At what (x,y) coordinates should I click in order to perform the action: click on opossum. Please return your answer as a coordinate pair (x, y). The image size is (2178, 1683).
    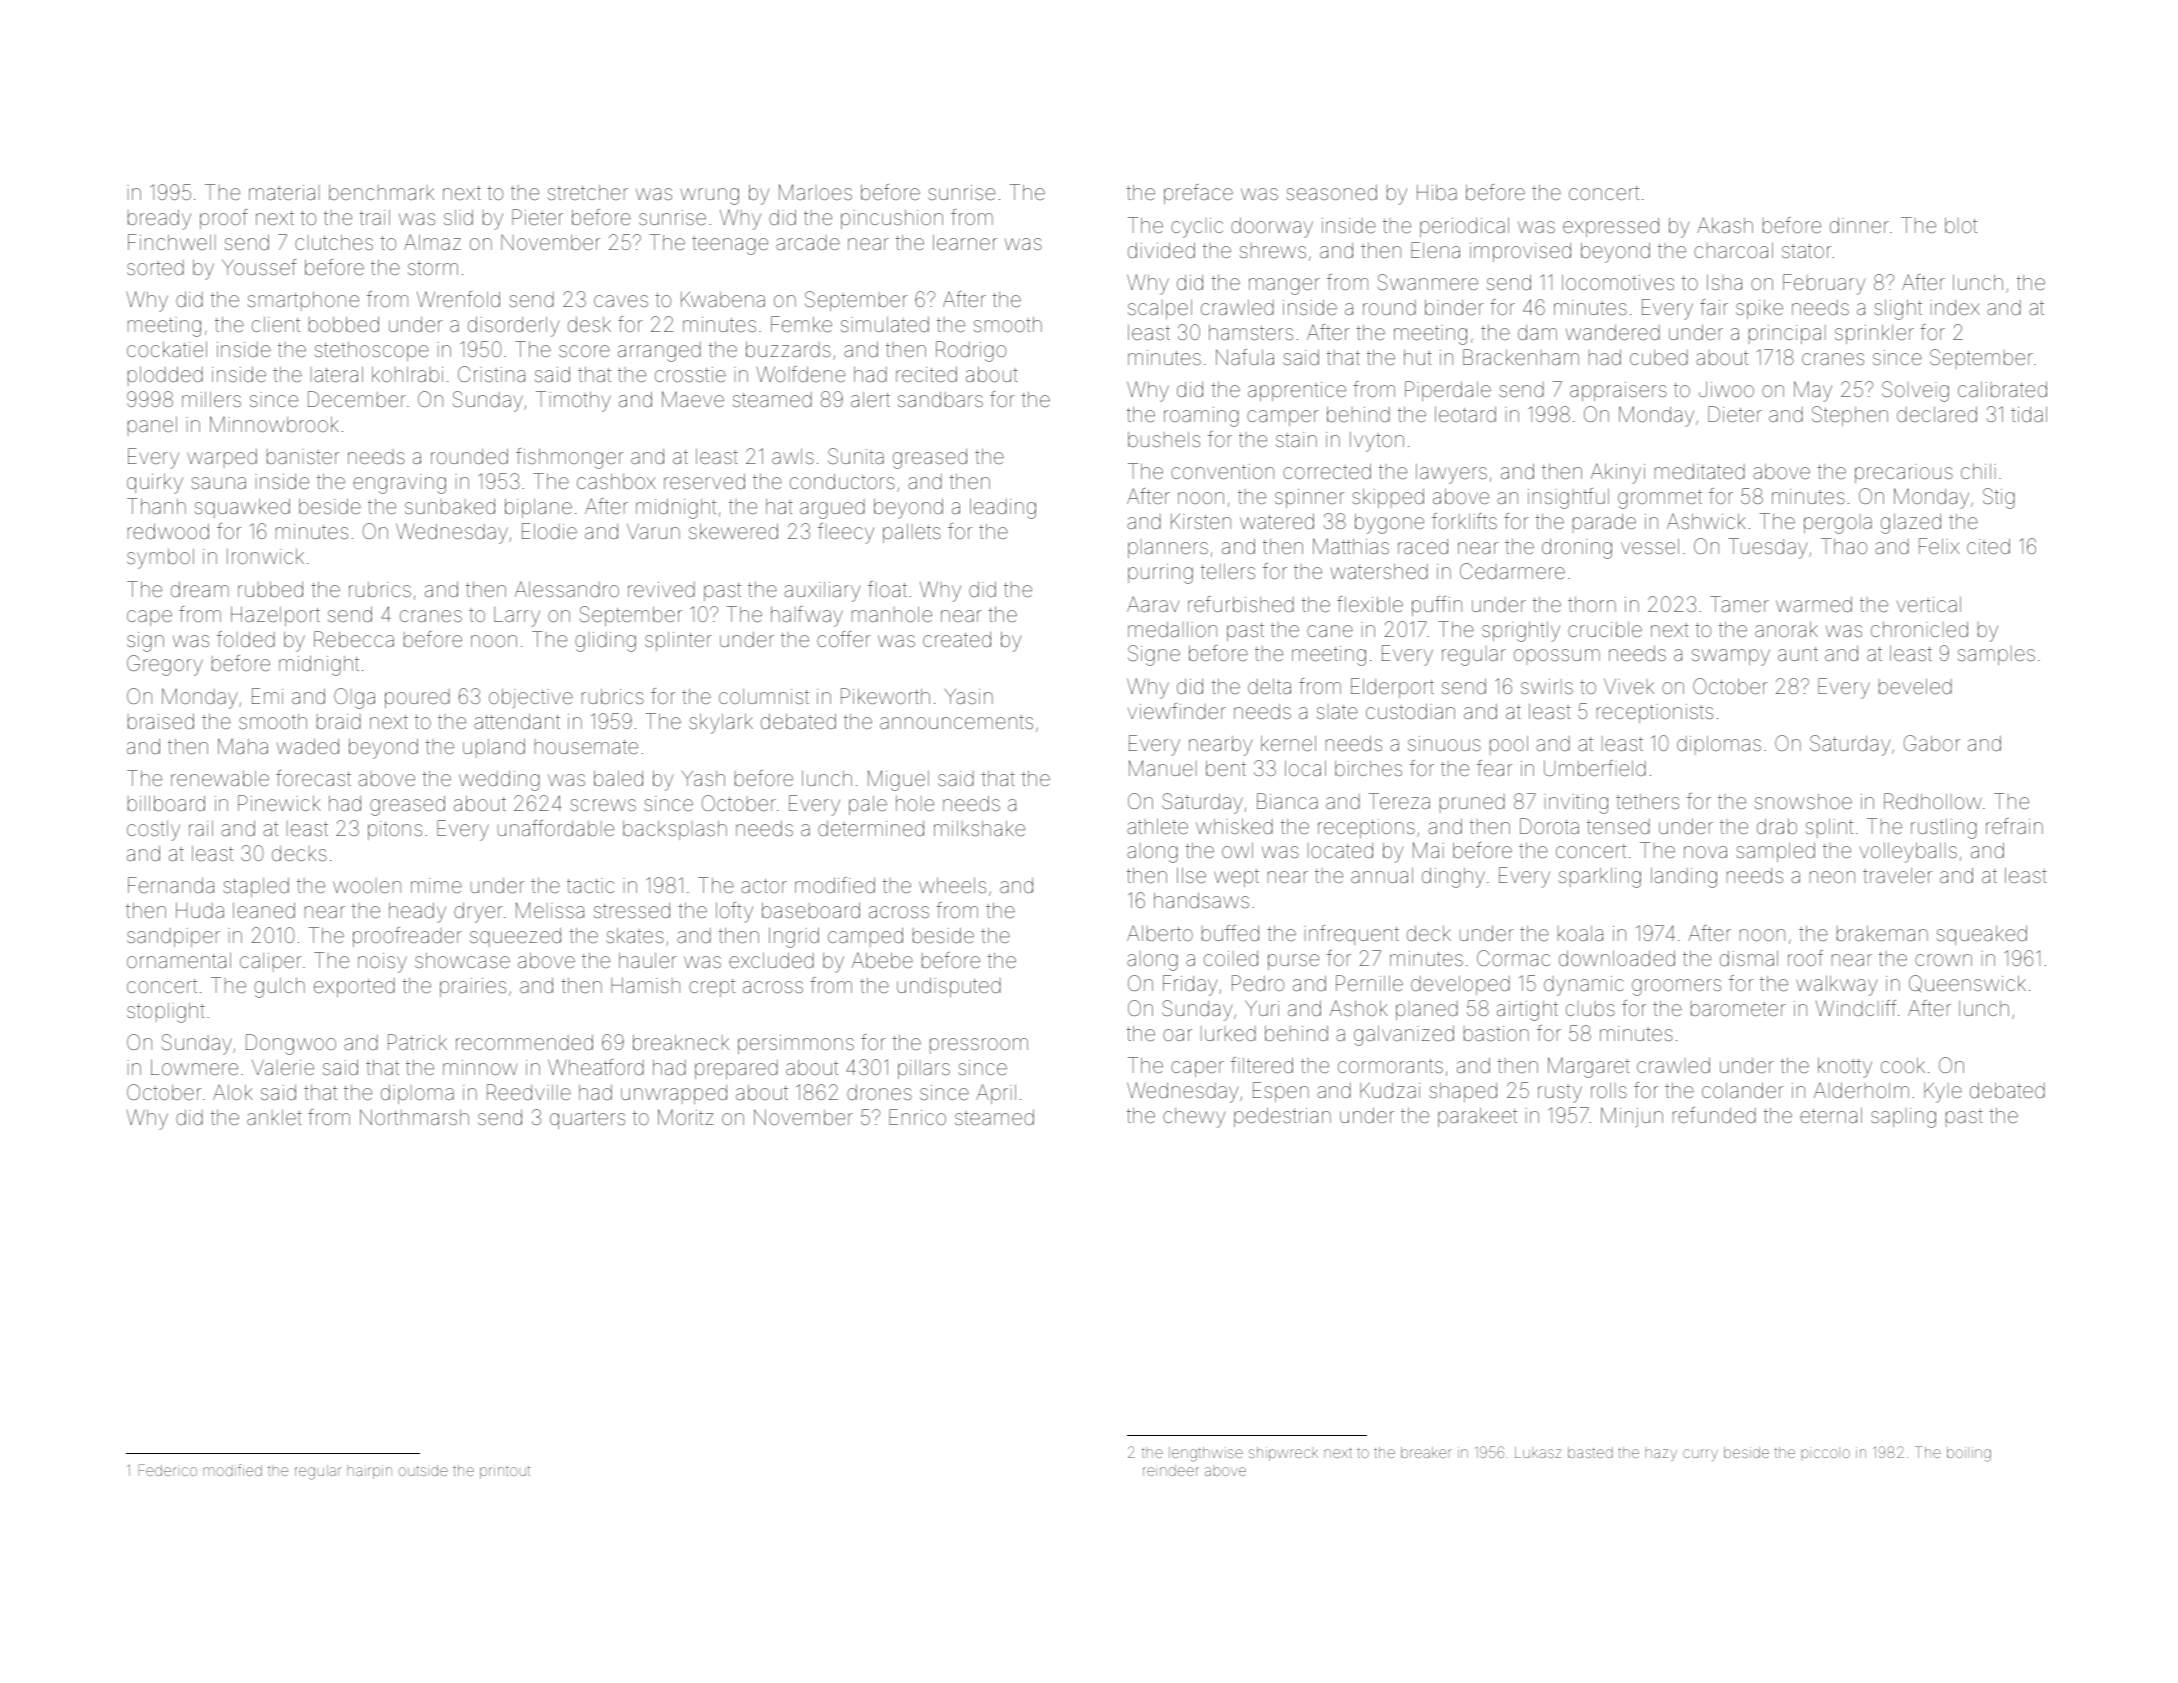
    Looking at the image, I should click on (1557, 657).
